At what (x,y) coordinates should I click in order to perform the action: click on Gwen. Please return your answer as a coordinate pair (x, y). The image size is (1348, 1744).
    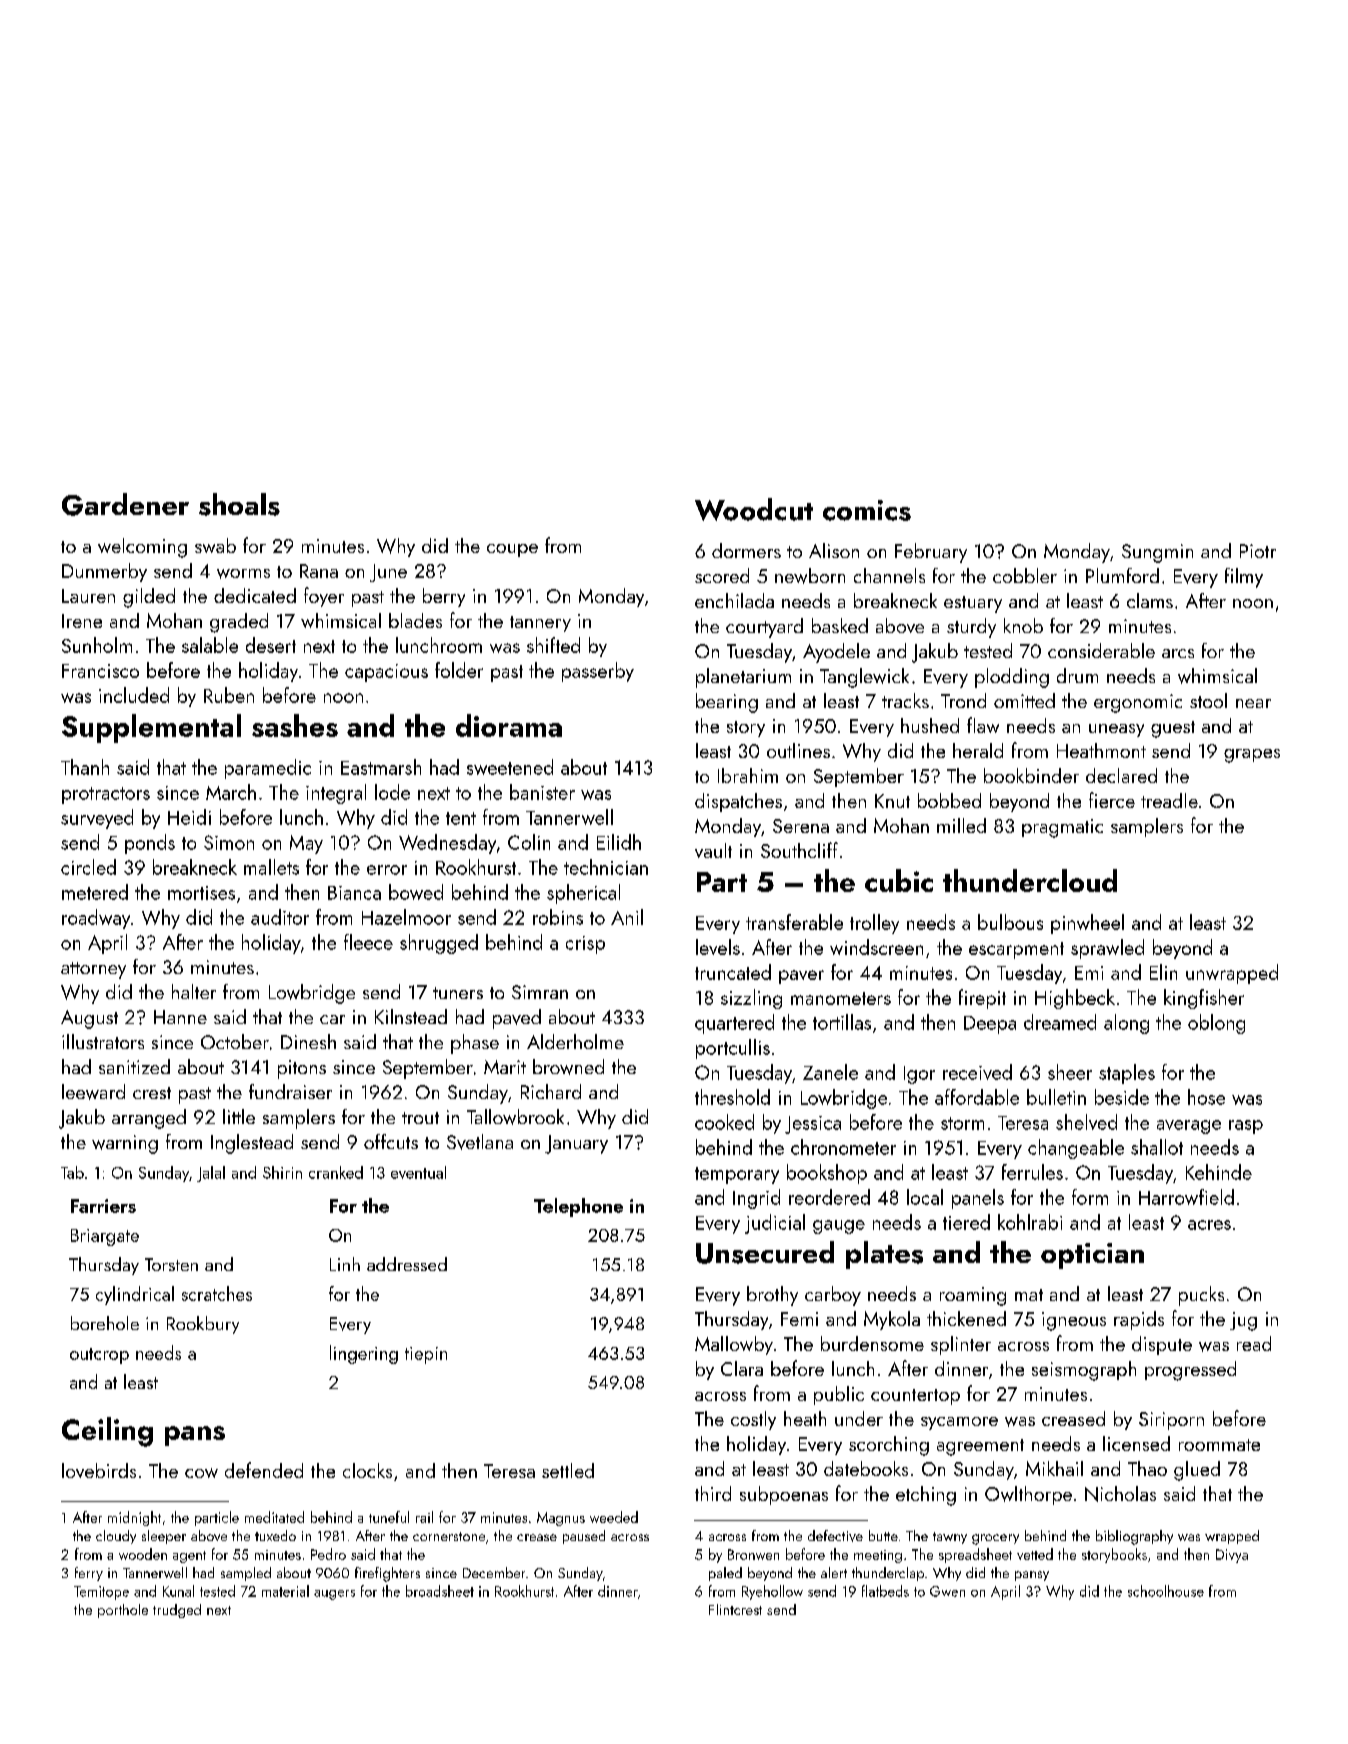
    Looking at the image, I should click on (947, 1591).
